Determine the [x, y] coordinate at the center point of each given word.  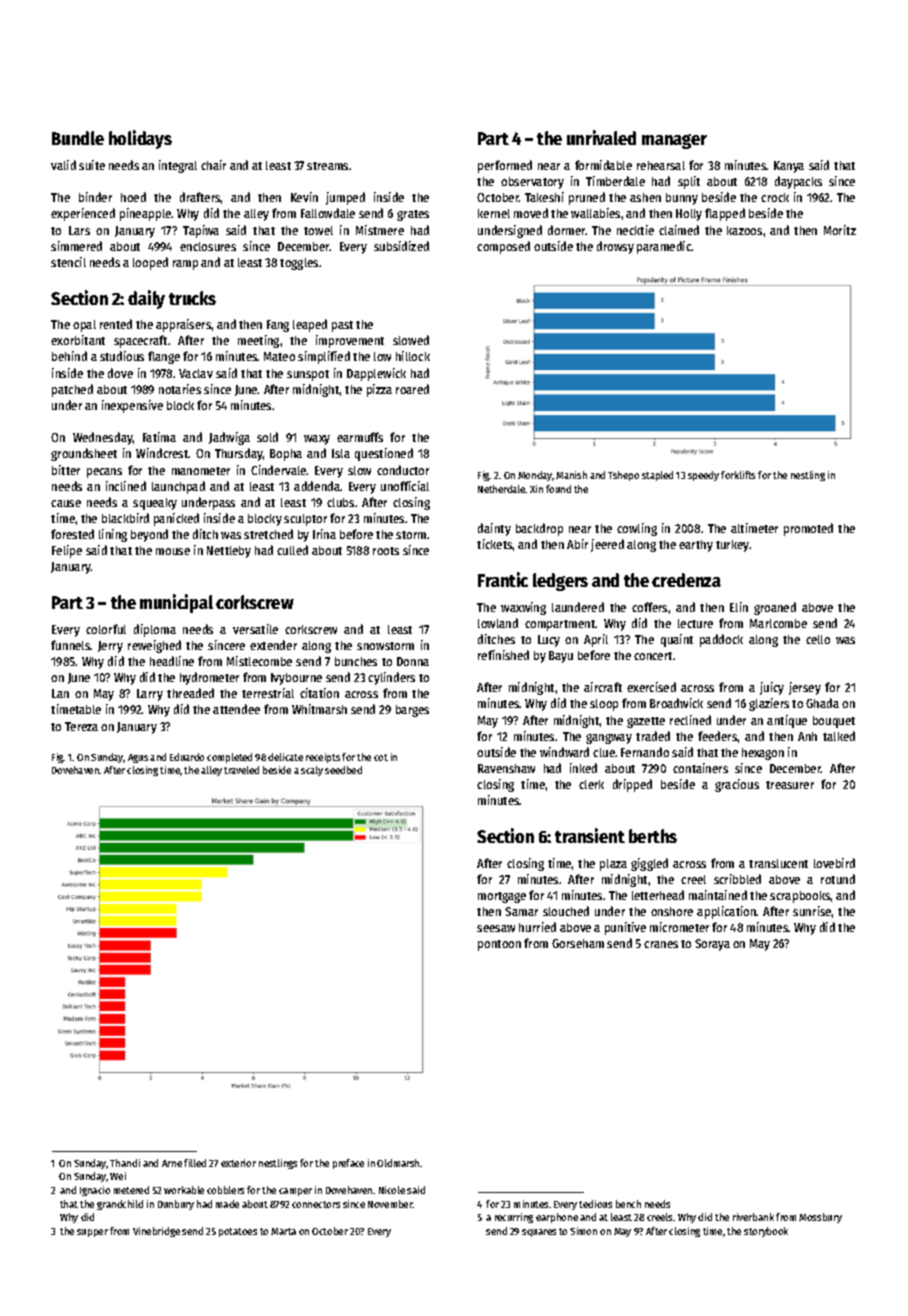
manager [674, 141]
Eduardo [187, 757]
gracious [737, 785]
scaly [312, 771]
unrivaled [601, 137]
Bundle [78, 138]
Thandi [125, 1163]
